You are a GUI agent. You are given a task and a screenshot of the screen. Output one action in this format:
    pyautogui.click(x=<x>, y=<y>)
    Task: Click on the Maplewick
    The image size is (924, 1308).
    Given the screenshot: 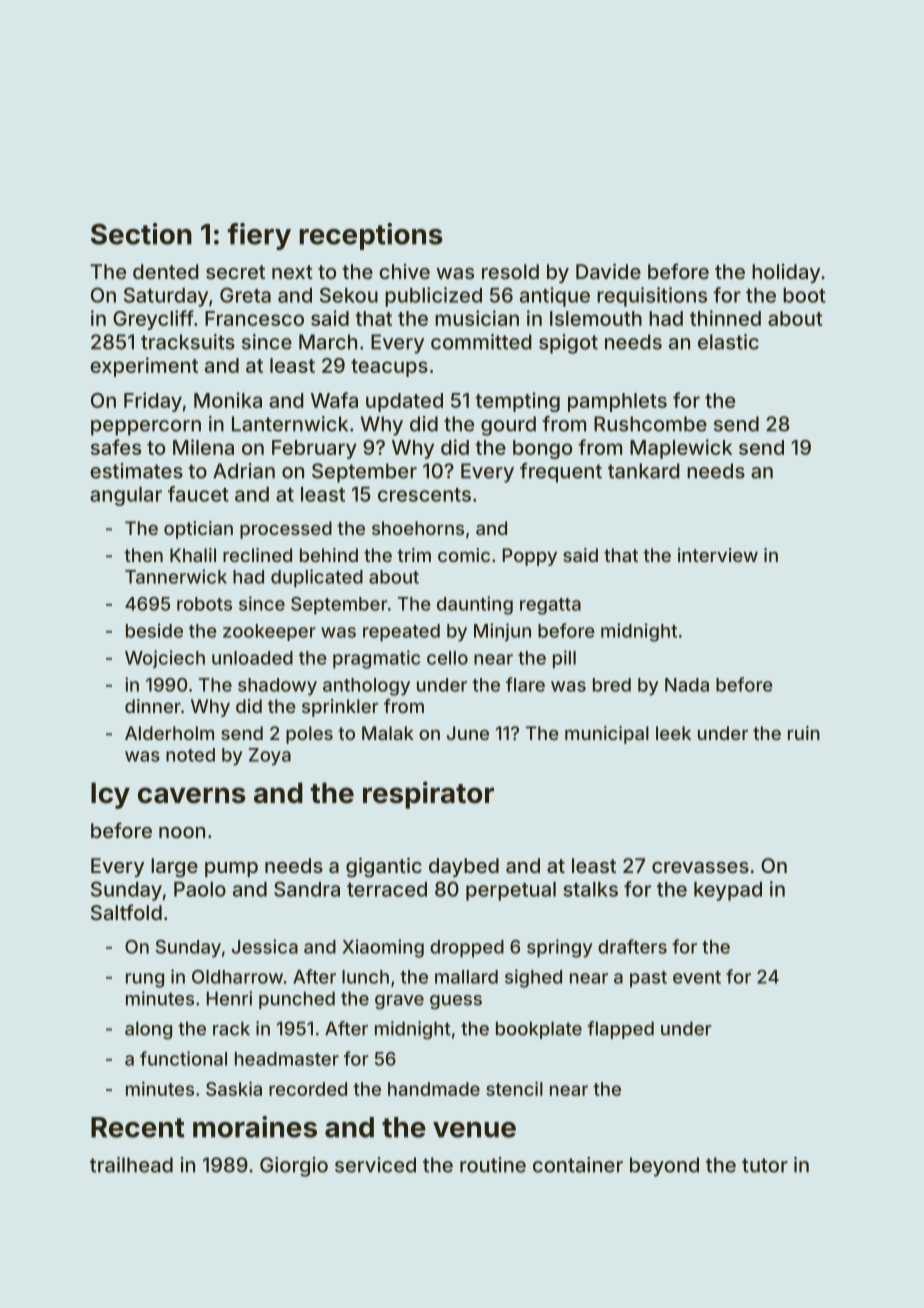 What is the action you would take?
    pyautogui.click(x=681, y=449)
